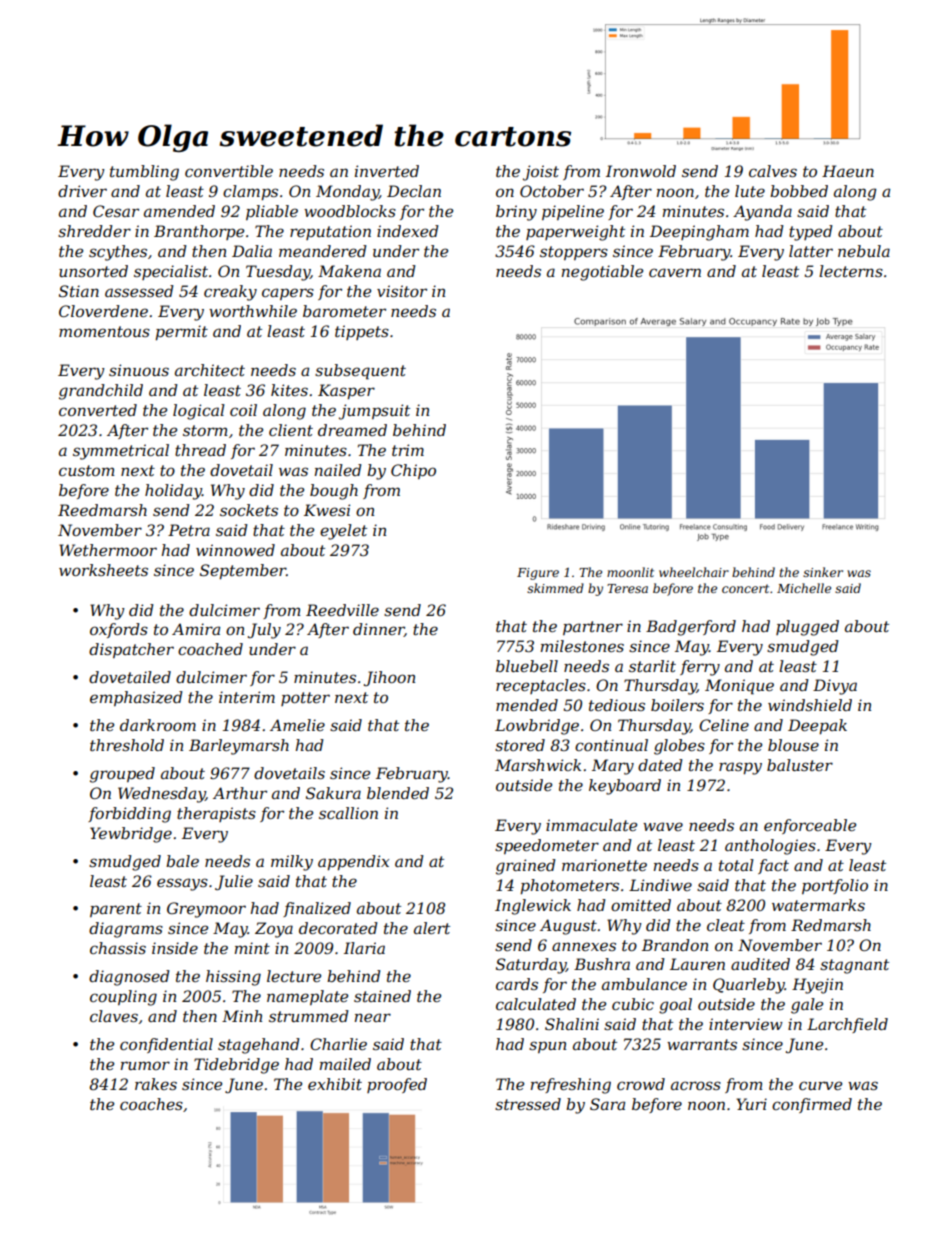 The width and height of the image is (952, 1233). Describe the element at coordinates (611, 745) in the image. I see `continual` at that location.
